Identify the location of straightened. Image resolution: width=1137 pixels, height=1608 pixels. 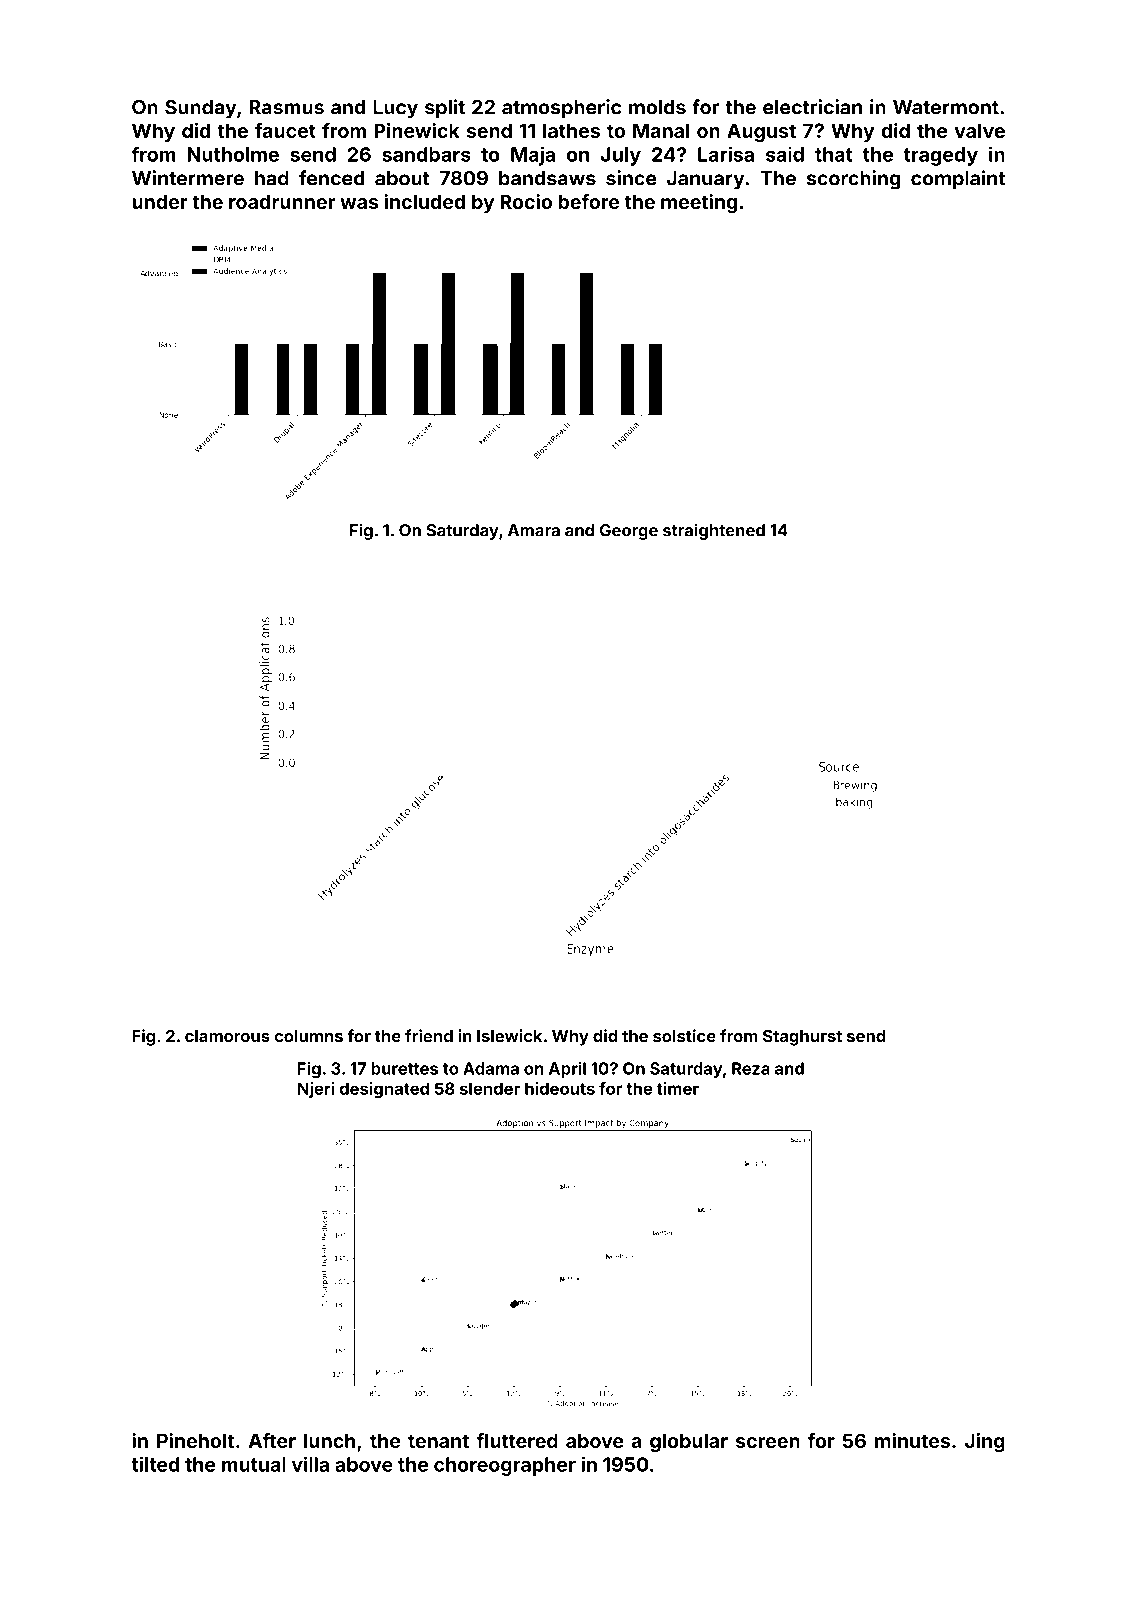
(714, 531).
